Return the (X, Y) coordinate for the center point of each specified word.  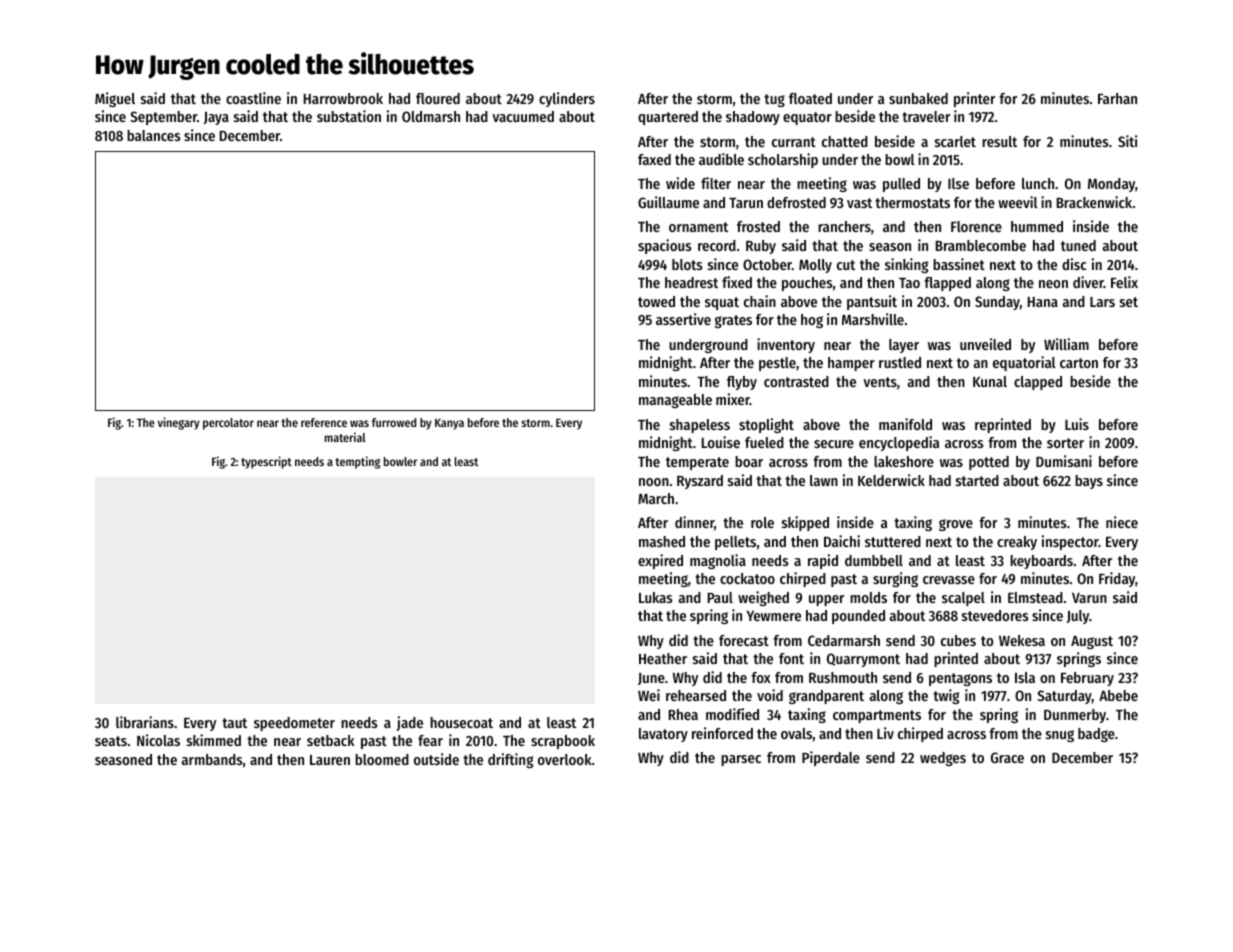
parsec (741, 760)
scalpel (963, 599)
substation (349, 116)
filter (716, 183)
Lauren (330, 760)
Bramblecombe (981, 245)
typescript (266, 462)
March (656, 498)
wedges (943, 759)
